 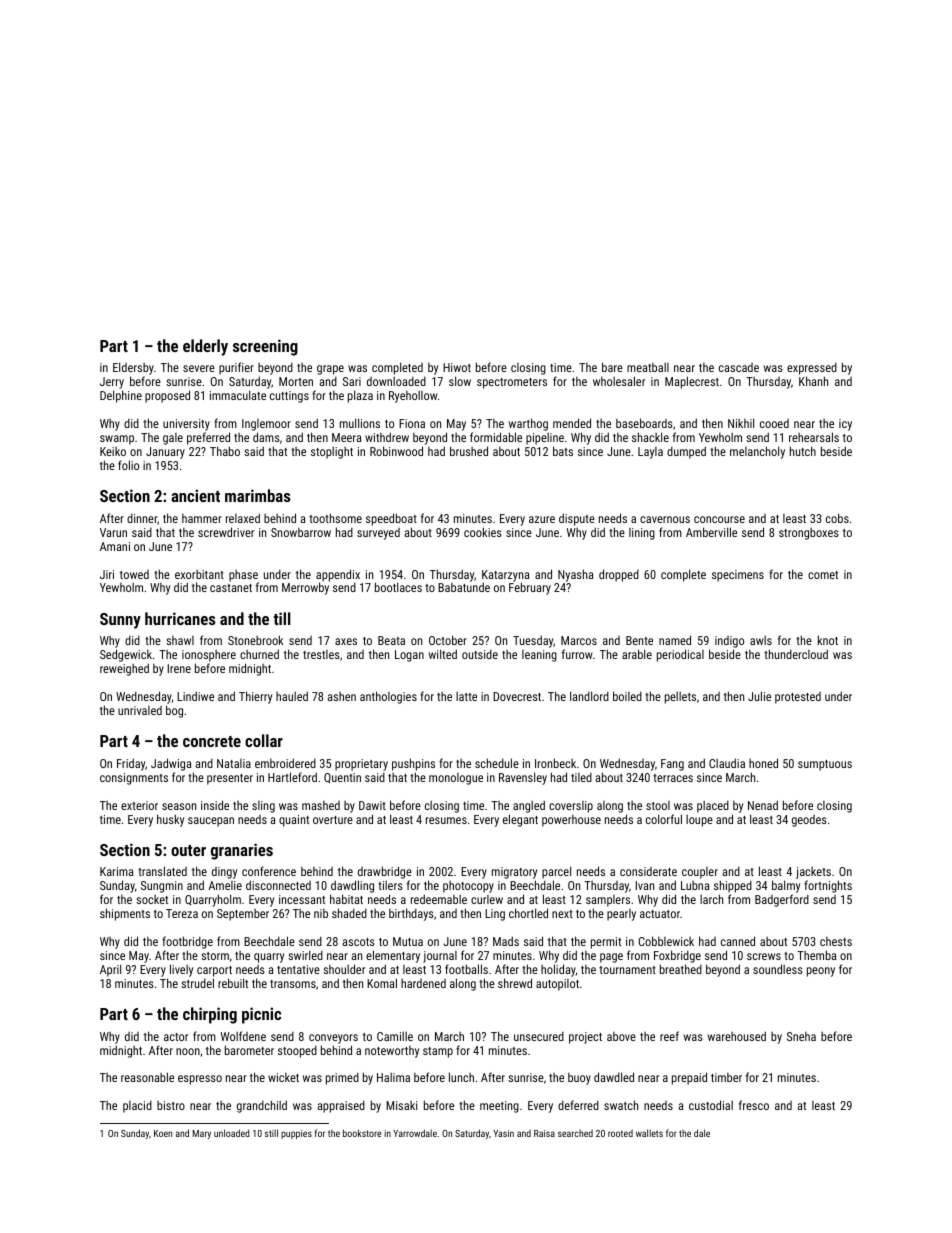 What do you see at coordinates (230, 779) in the screenshot?
I see `presenter` at bounding box center [230, 779].
